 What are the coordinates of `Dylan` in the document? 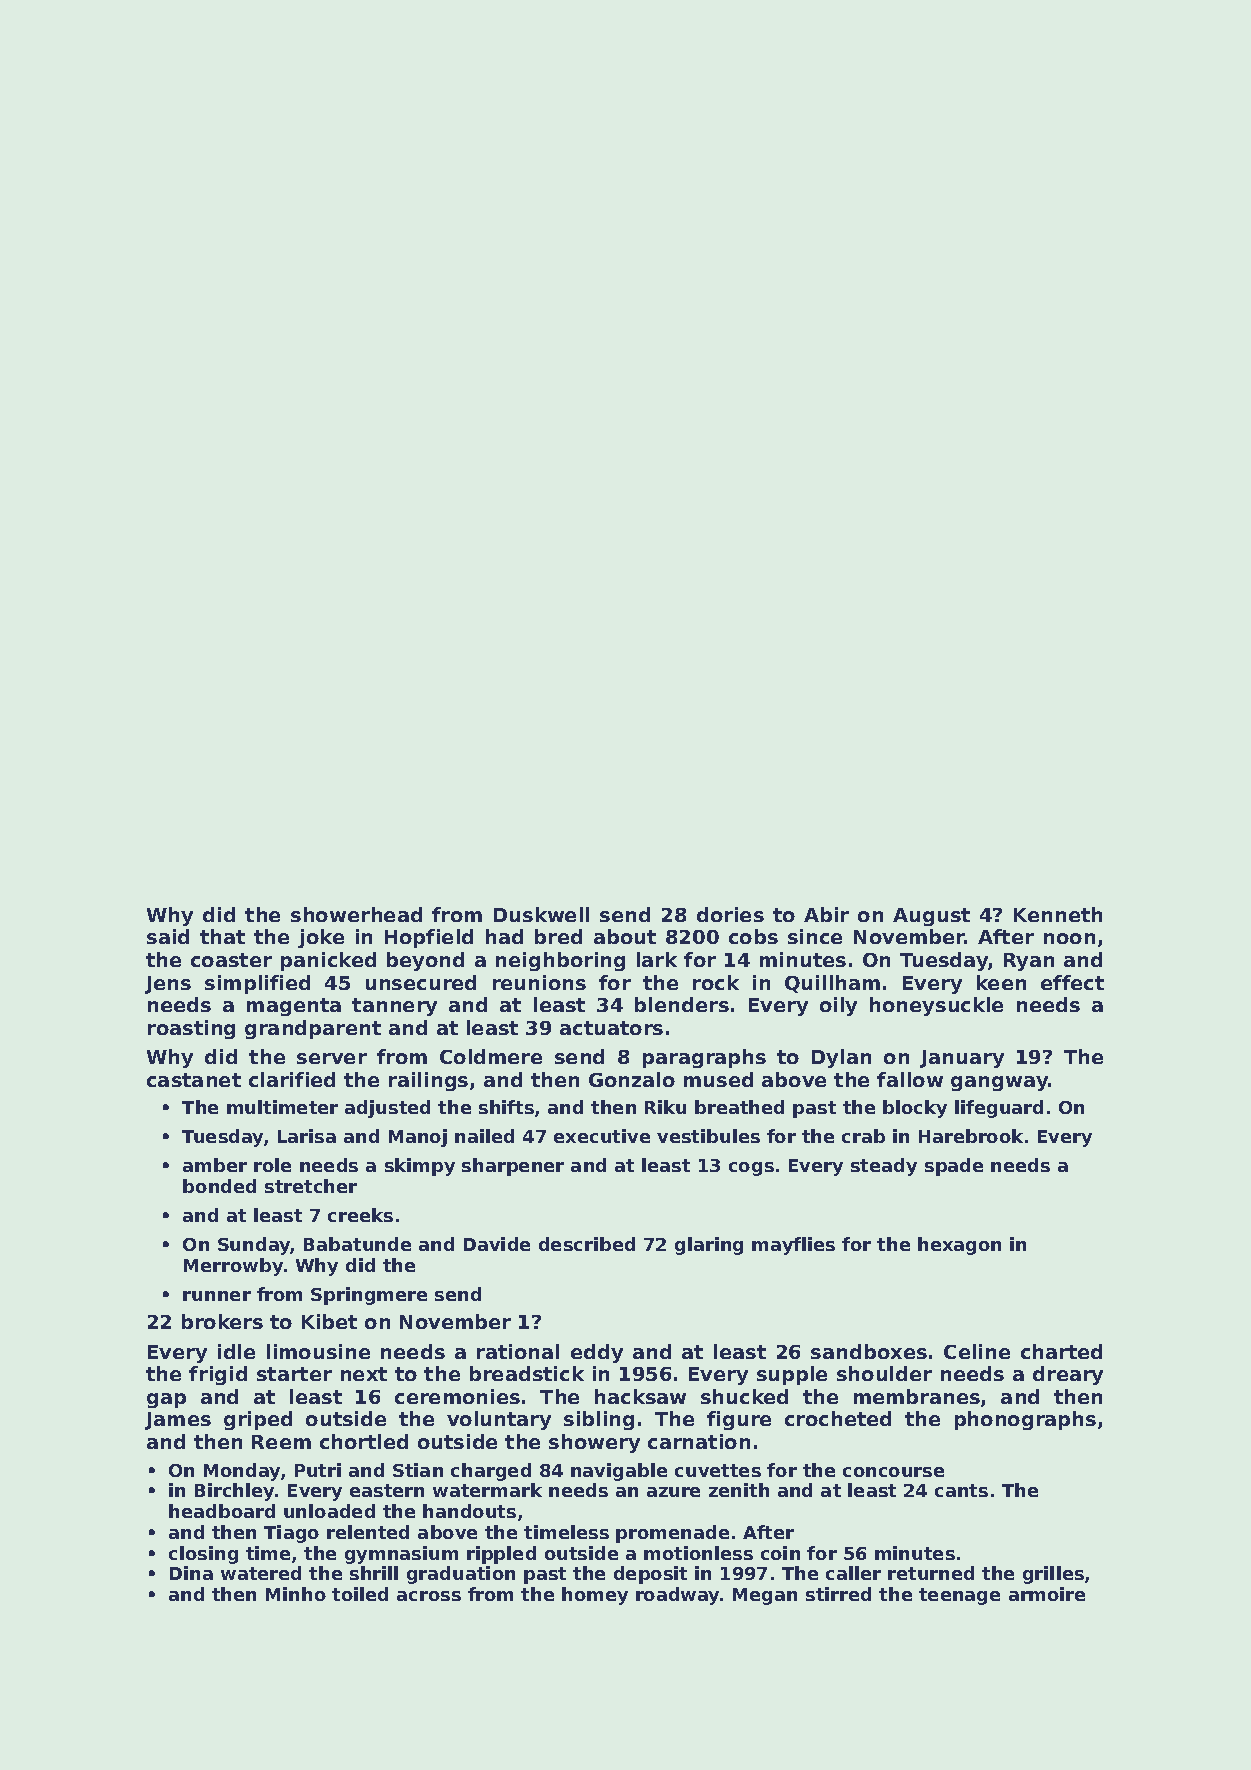 It's located at (841, 1058).
